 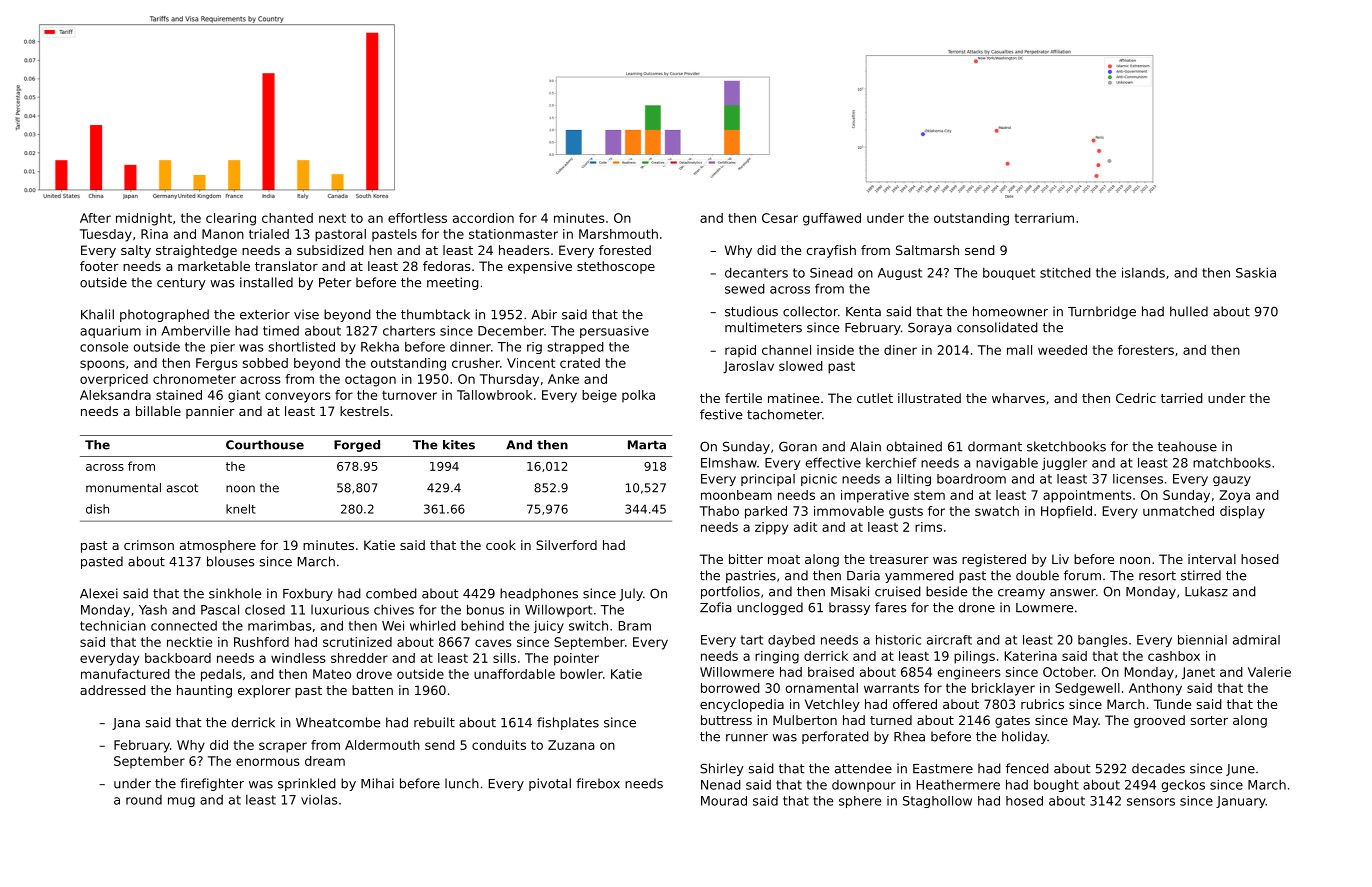 I want to click on pivotal, so click(x=550, y=784).
